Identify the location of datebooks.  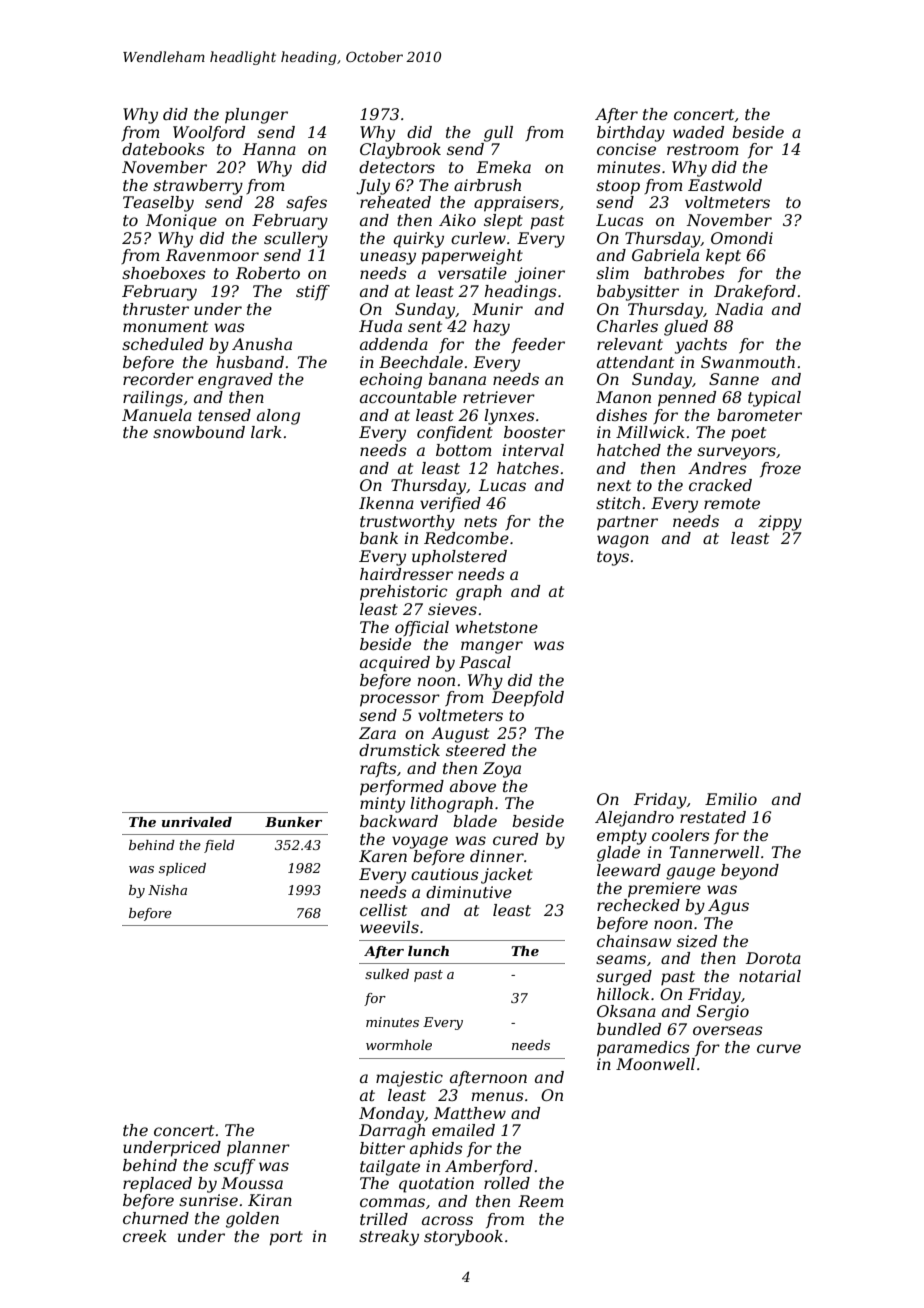
(163, 149).
